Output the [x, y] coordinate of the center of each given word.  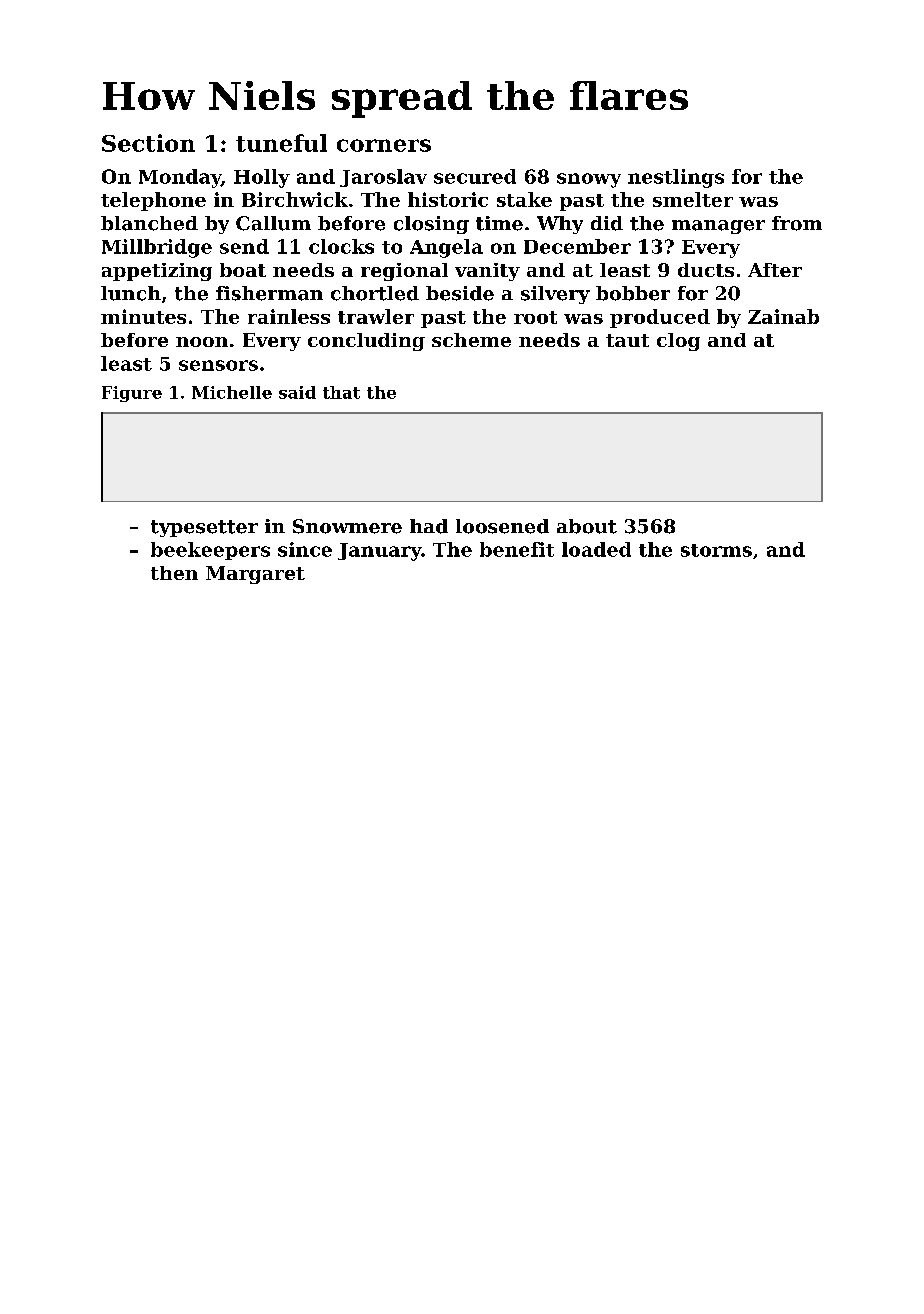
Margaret [255, 575]
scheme [471, 340]
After [775, 270]
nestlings [676, 178]
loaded [596, 549]
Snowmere [347, 526]
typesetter [204, 528]
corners [384, 145]
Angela [446, 248]
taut [627, 340]
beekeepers [210, 551]
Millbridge [157, 248]
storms [716, 550]
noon [202, 342]
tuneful [281, 143]
